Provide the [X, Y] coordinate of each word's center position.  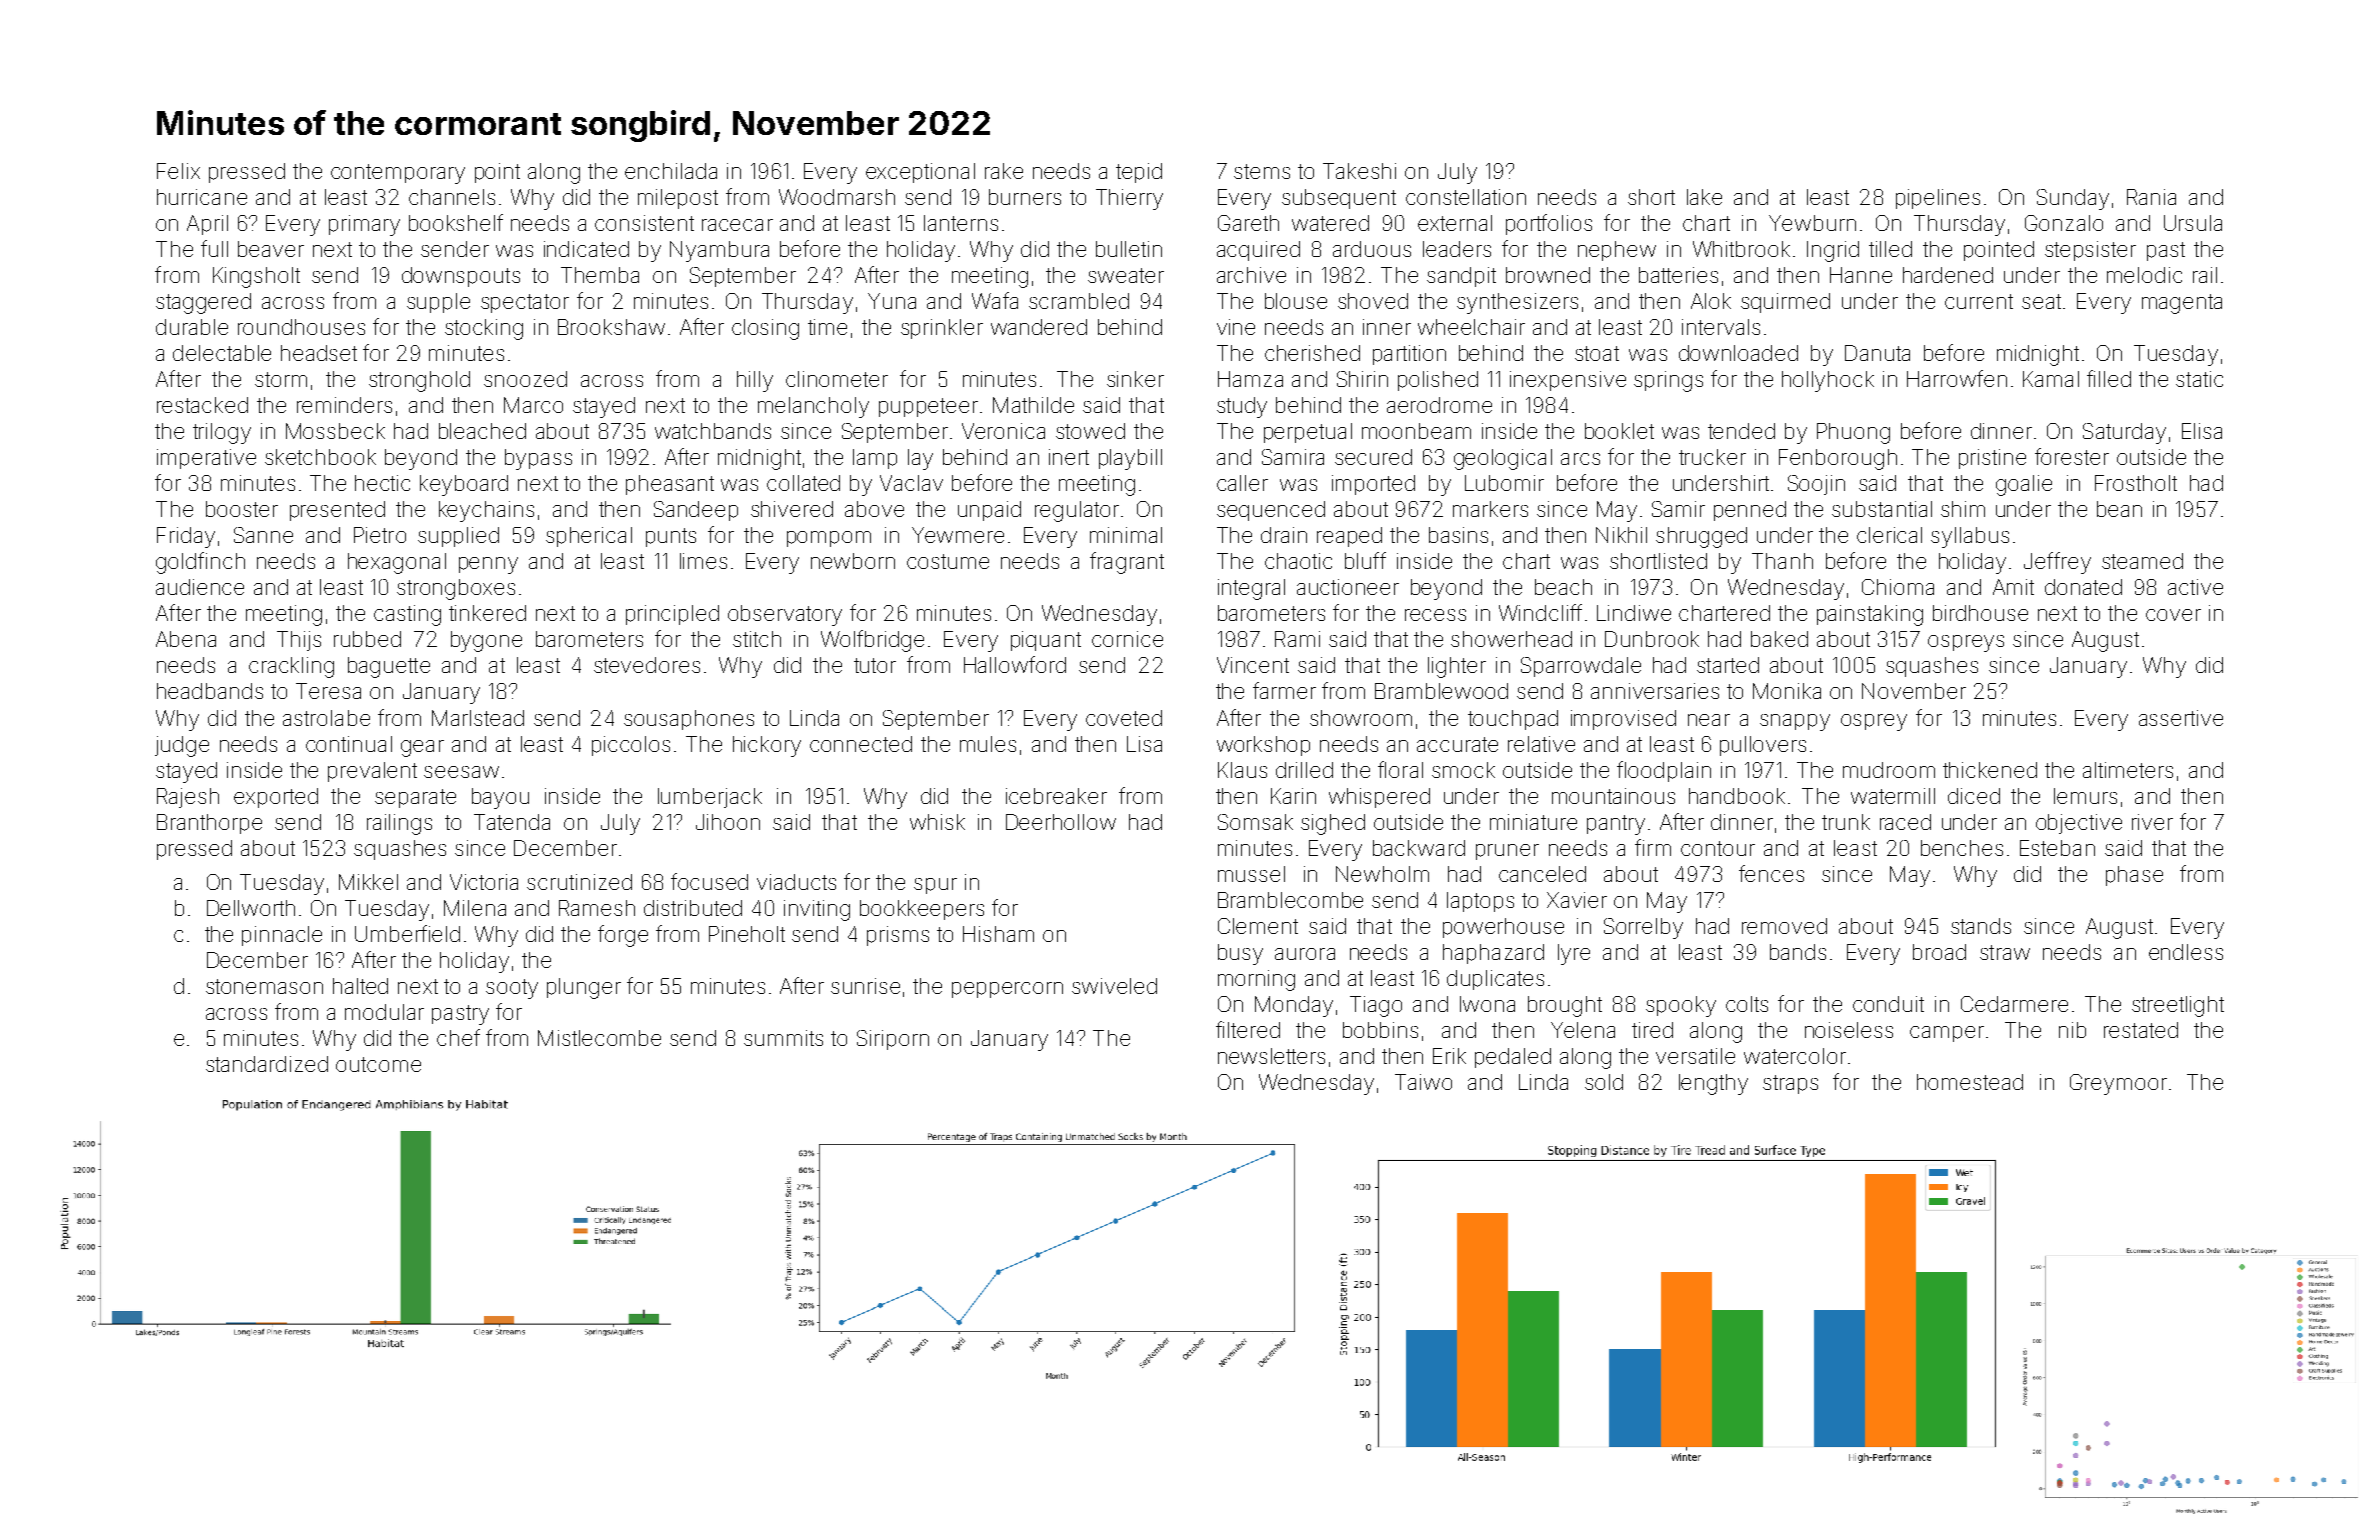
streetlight [2178, 1006]
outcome [378, 1064]
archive [1251, 275]
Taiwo [1423, 1082]
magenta [2182, 304]
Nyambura [719, 251]
